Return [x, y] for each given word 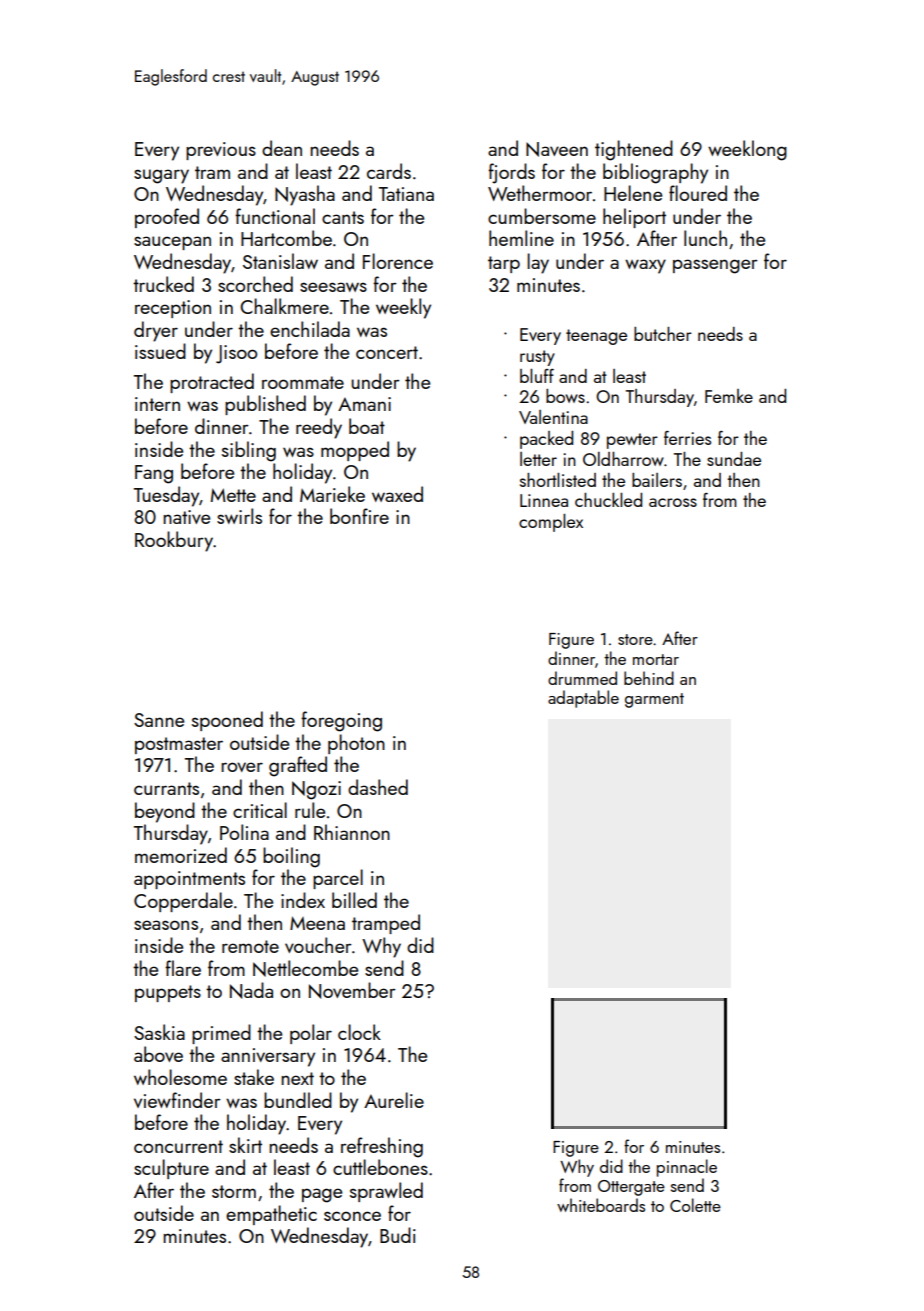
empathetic [271, 1215]
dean [282, 148]
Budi [398, 1235]
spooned [227, 721]
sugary [161, 176]
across [673, 502]
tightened [634, 150]
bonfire [359, 516]
